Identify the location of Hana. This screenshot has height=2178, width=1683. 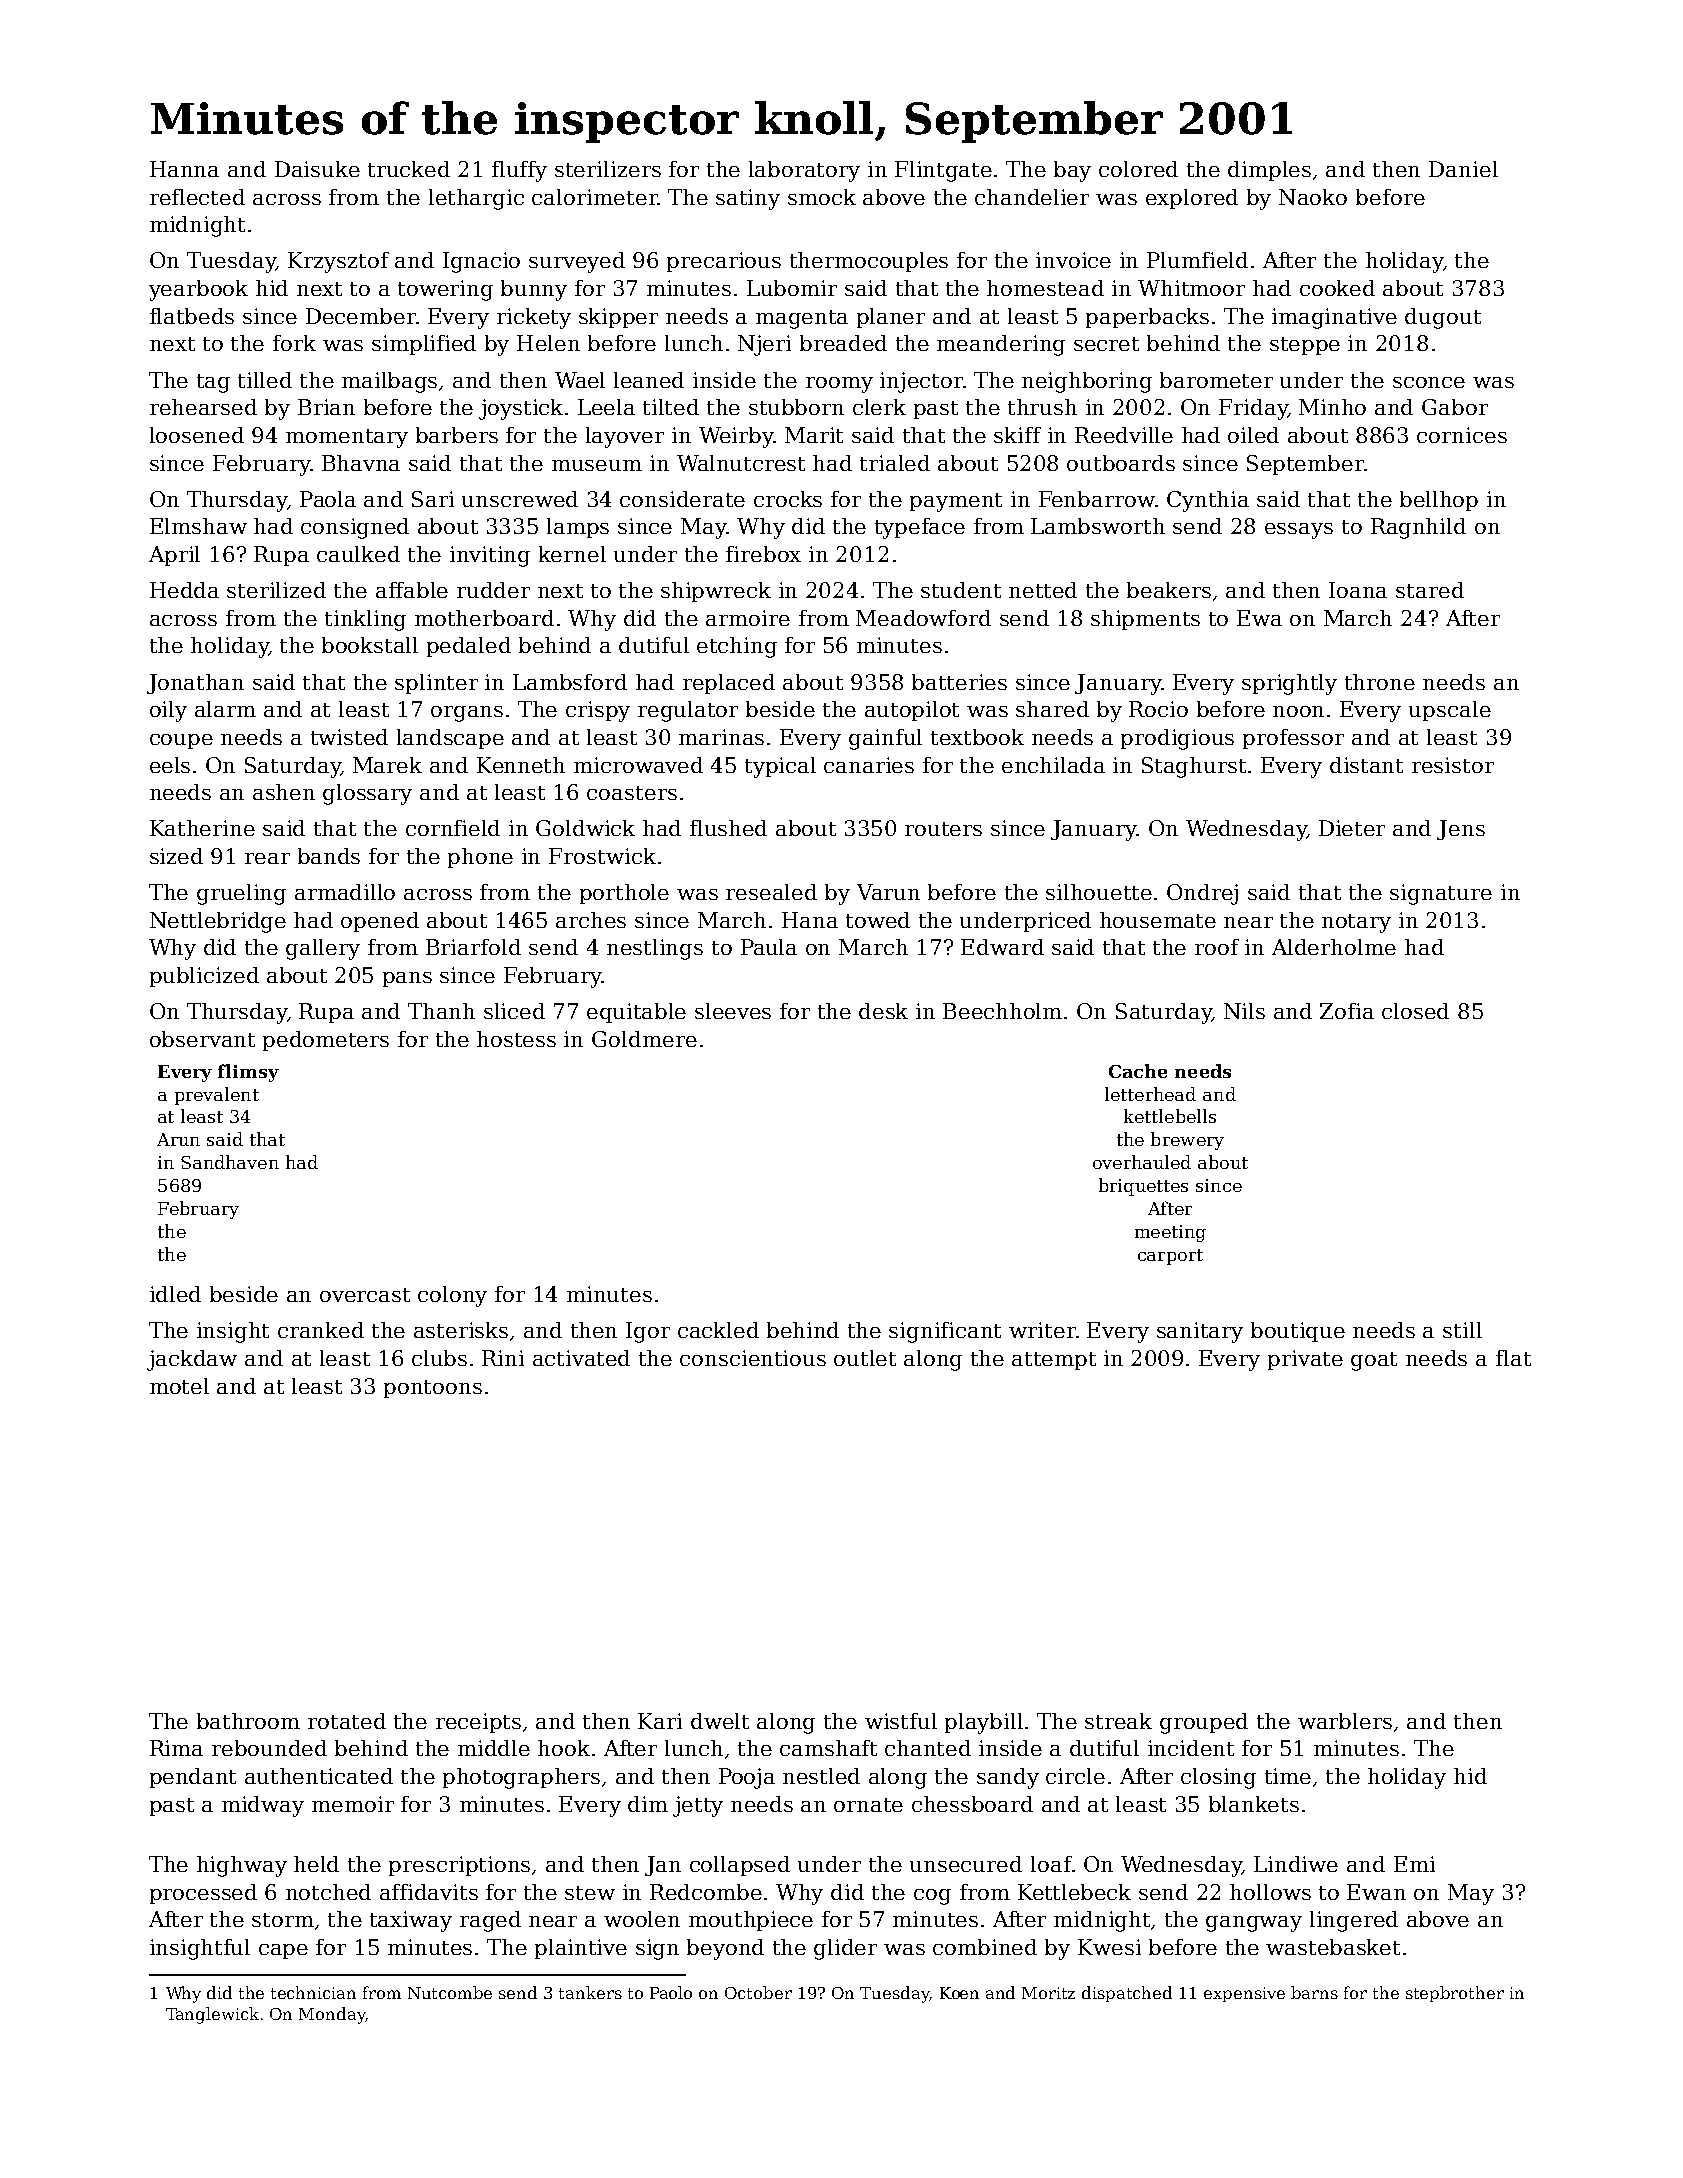
(810, 920).
